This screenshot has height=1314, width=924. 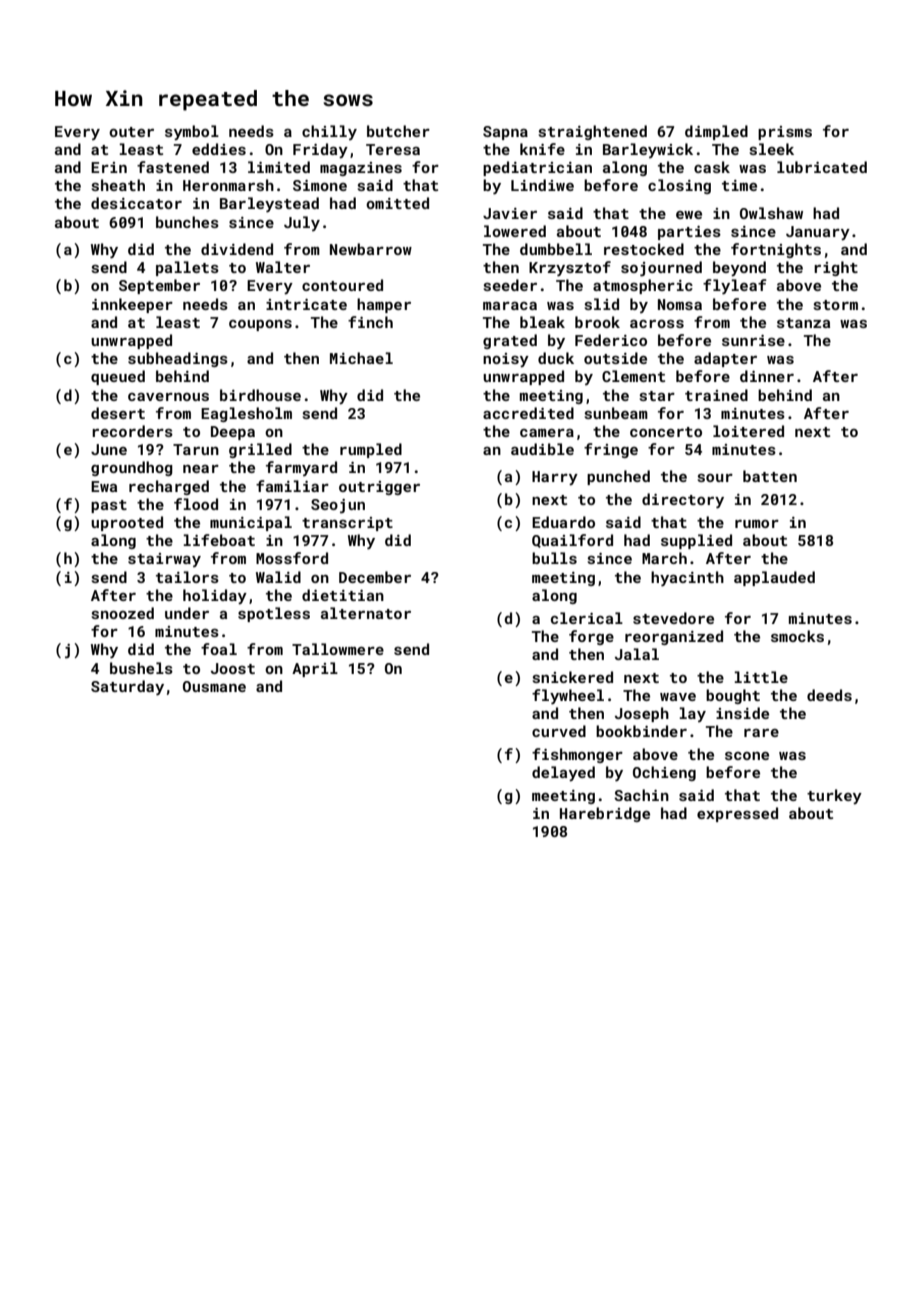 What do you see at coordinates (127, 688) in the screenshot?
I see `Saturday` at bounding box center [127, 688].
